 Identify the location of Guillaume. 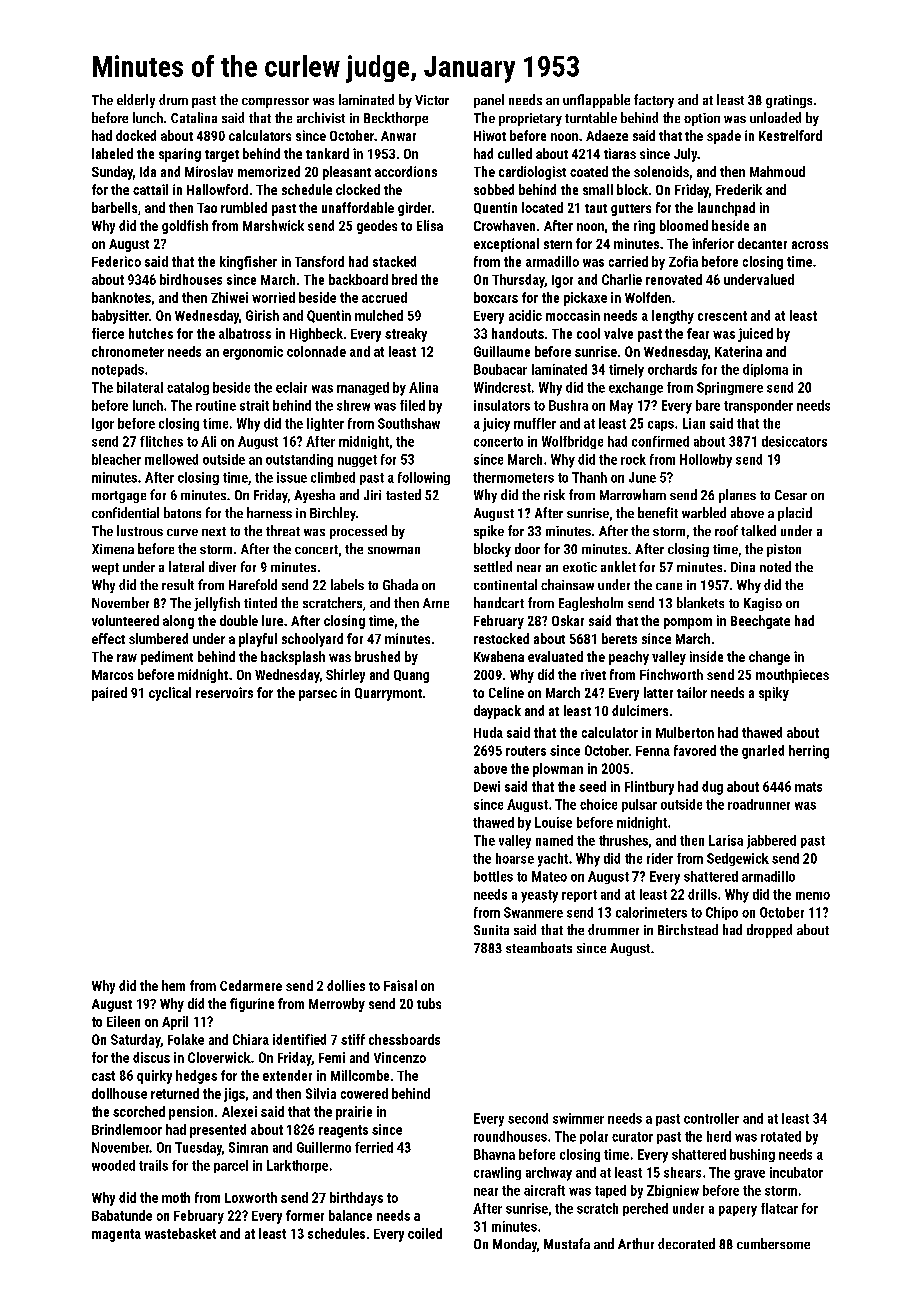
(502, 351).
